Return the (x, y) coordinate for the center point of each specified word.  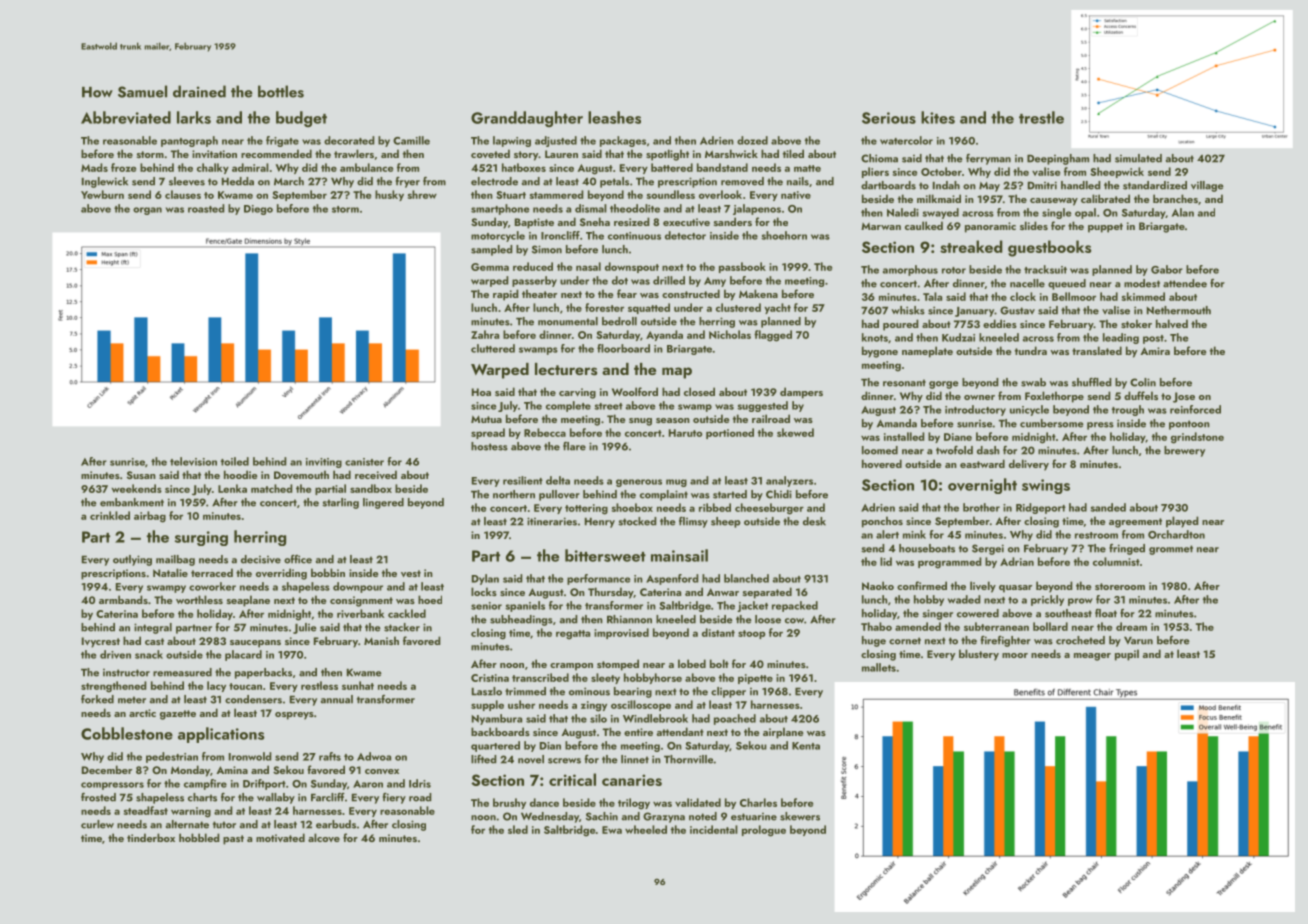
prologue (764, 831)
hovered (882, 463)
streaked (971, 246)
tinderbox (151, 837)
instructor (126, 673)
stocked (637, 521)
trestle (1041, 117)
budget (301, 119)
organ (147, 211)
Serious (889, 118)
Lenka (232, 488)
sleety (605, 678)
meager (1092, 657)
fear (627, 293)
